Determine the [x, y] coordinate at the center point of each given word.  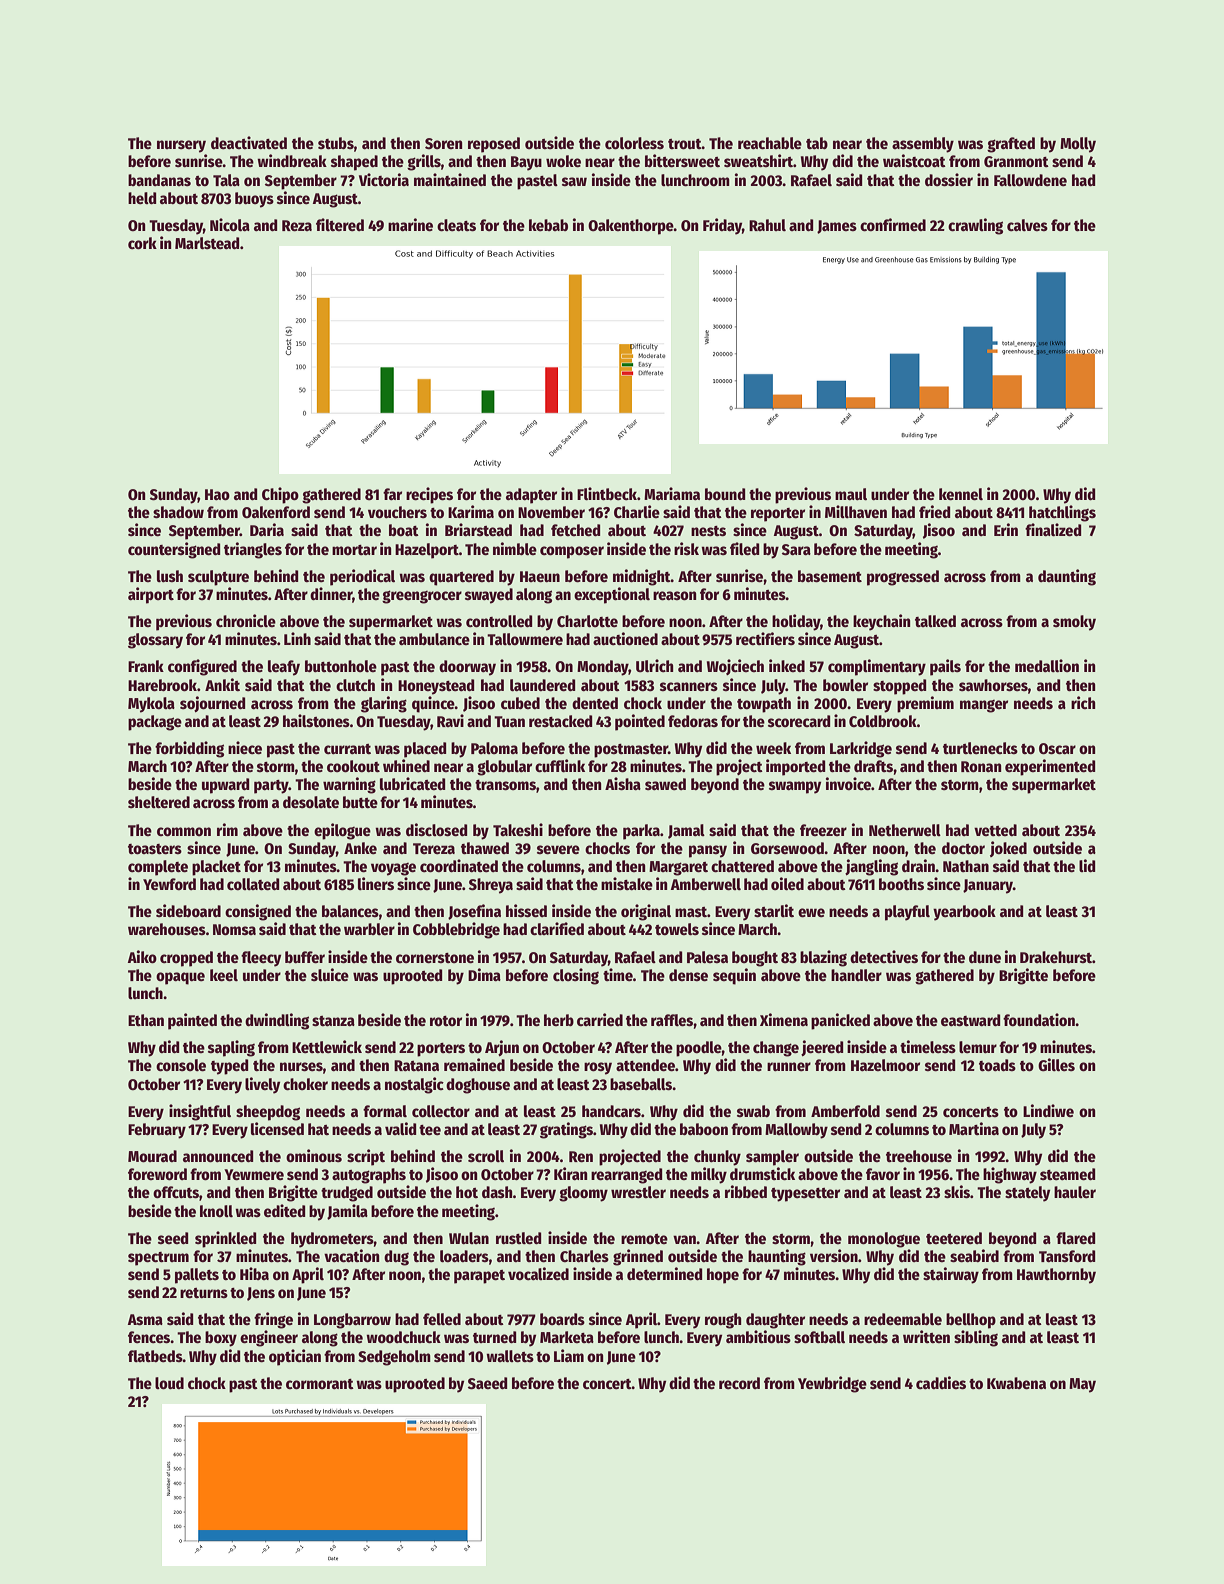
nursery [181, 146]
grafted [1011, 145]
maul [851, 494]
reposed [494, 145]
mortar [354, 550]
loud [169, 1383]
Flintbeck [607, 493]
